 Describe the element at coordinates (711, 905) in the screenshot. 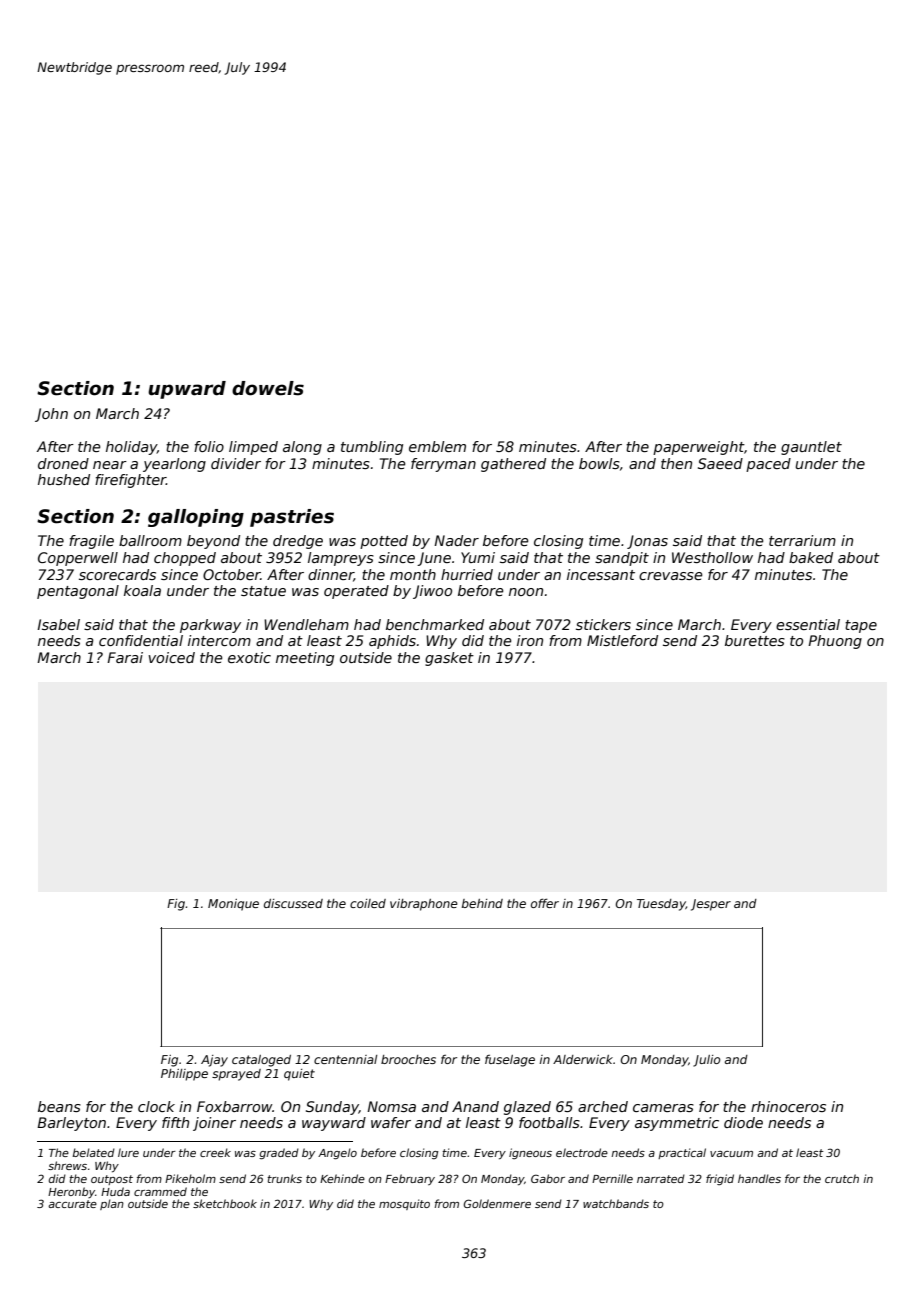

I see `Jesper` at that location.
